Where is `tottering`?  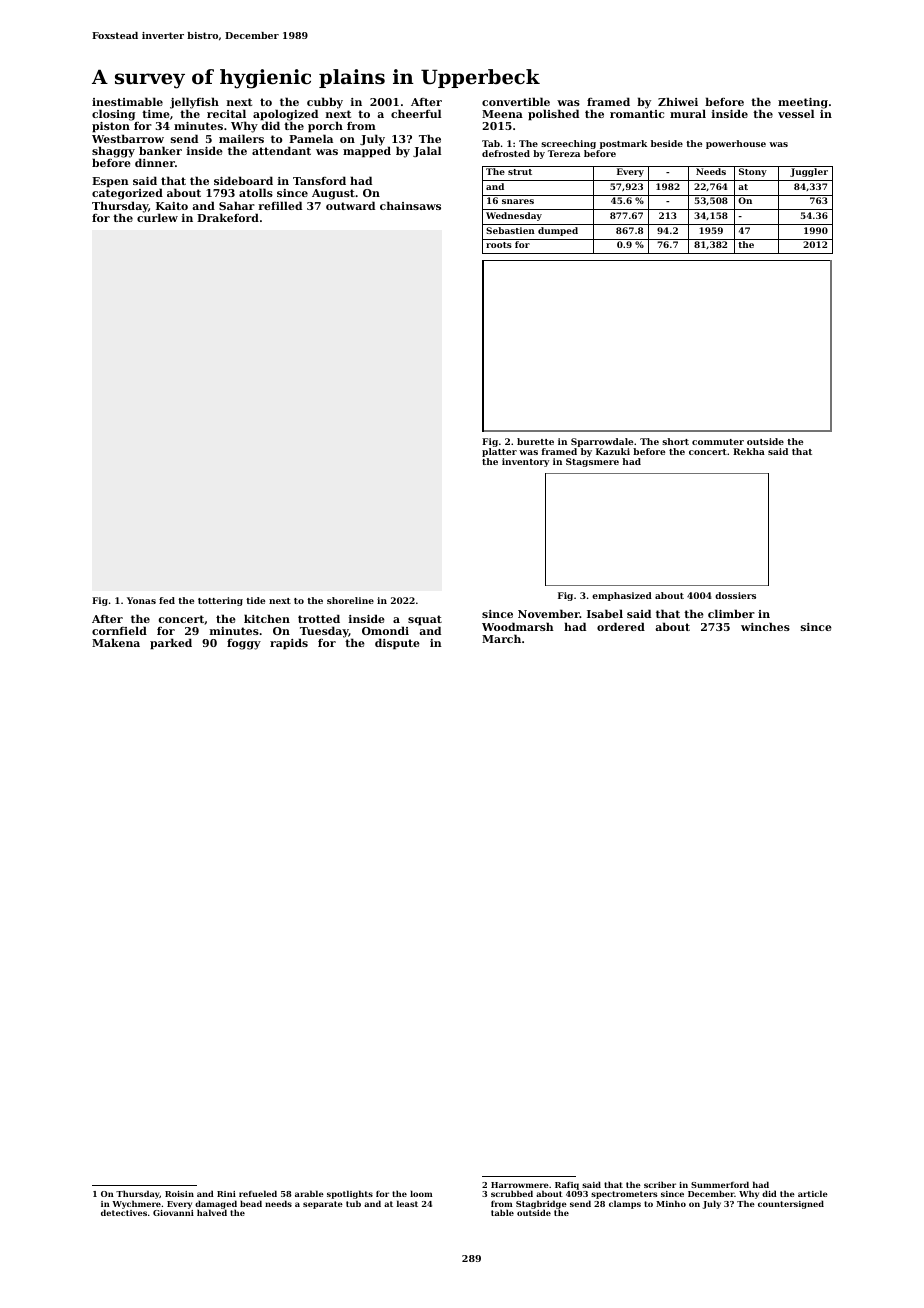
tottering is located at coordinates (220, 601).
